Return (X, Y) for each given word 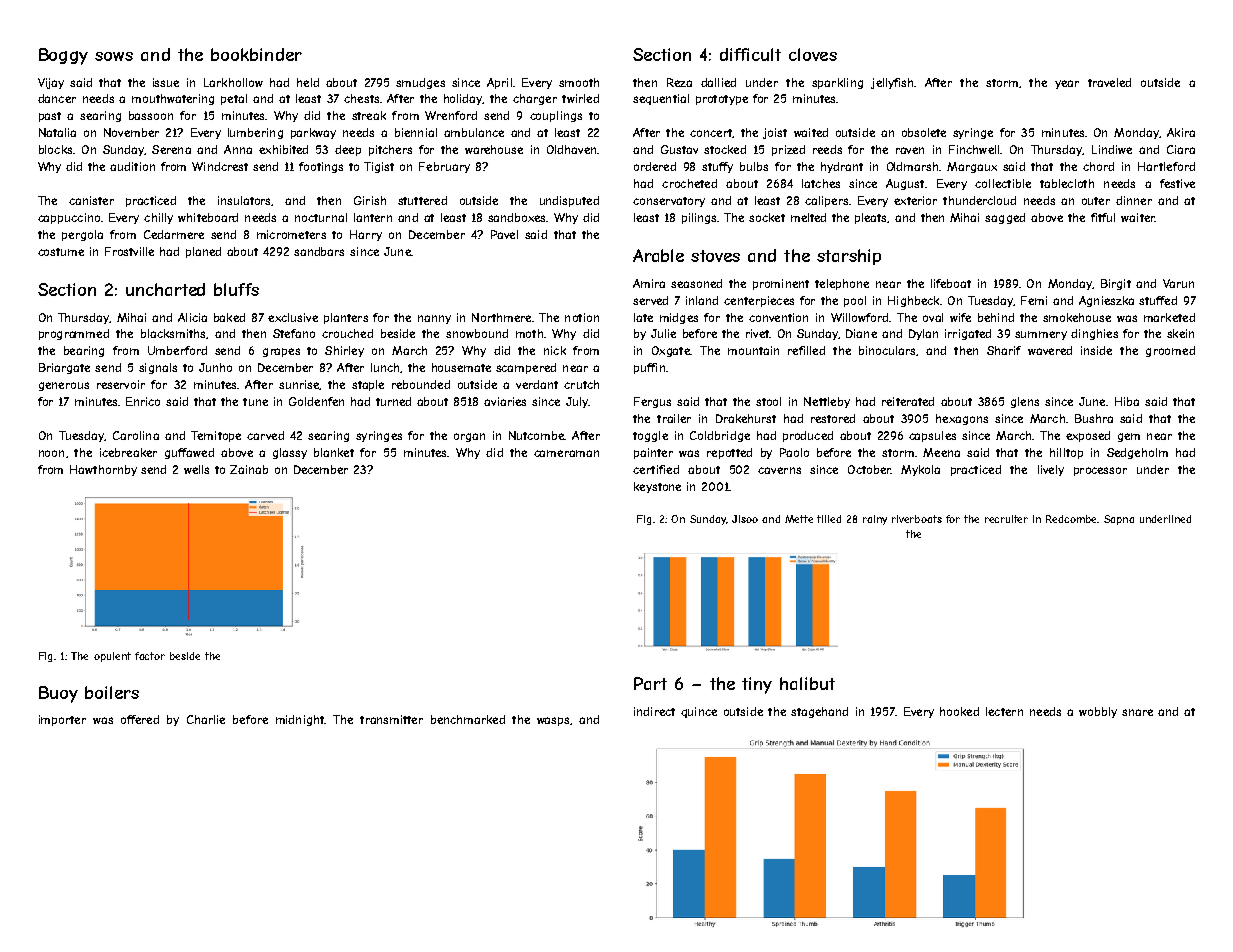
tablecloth (1067, 183)
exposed (1088, 436)
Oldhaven (571, 149)
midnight (300, 720)
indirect (654, 711)
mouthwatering (173, 99)
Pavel (504, 234)
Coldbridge (720, 436)
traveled (1109, 82)
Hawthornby (103, 470)
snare (1137, 712)
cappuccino (69, 218)
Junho (215, 367)
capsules (932, 436)
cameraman (566, 453)
